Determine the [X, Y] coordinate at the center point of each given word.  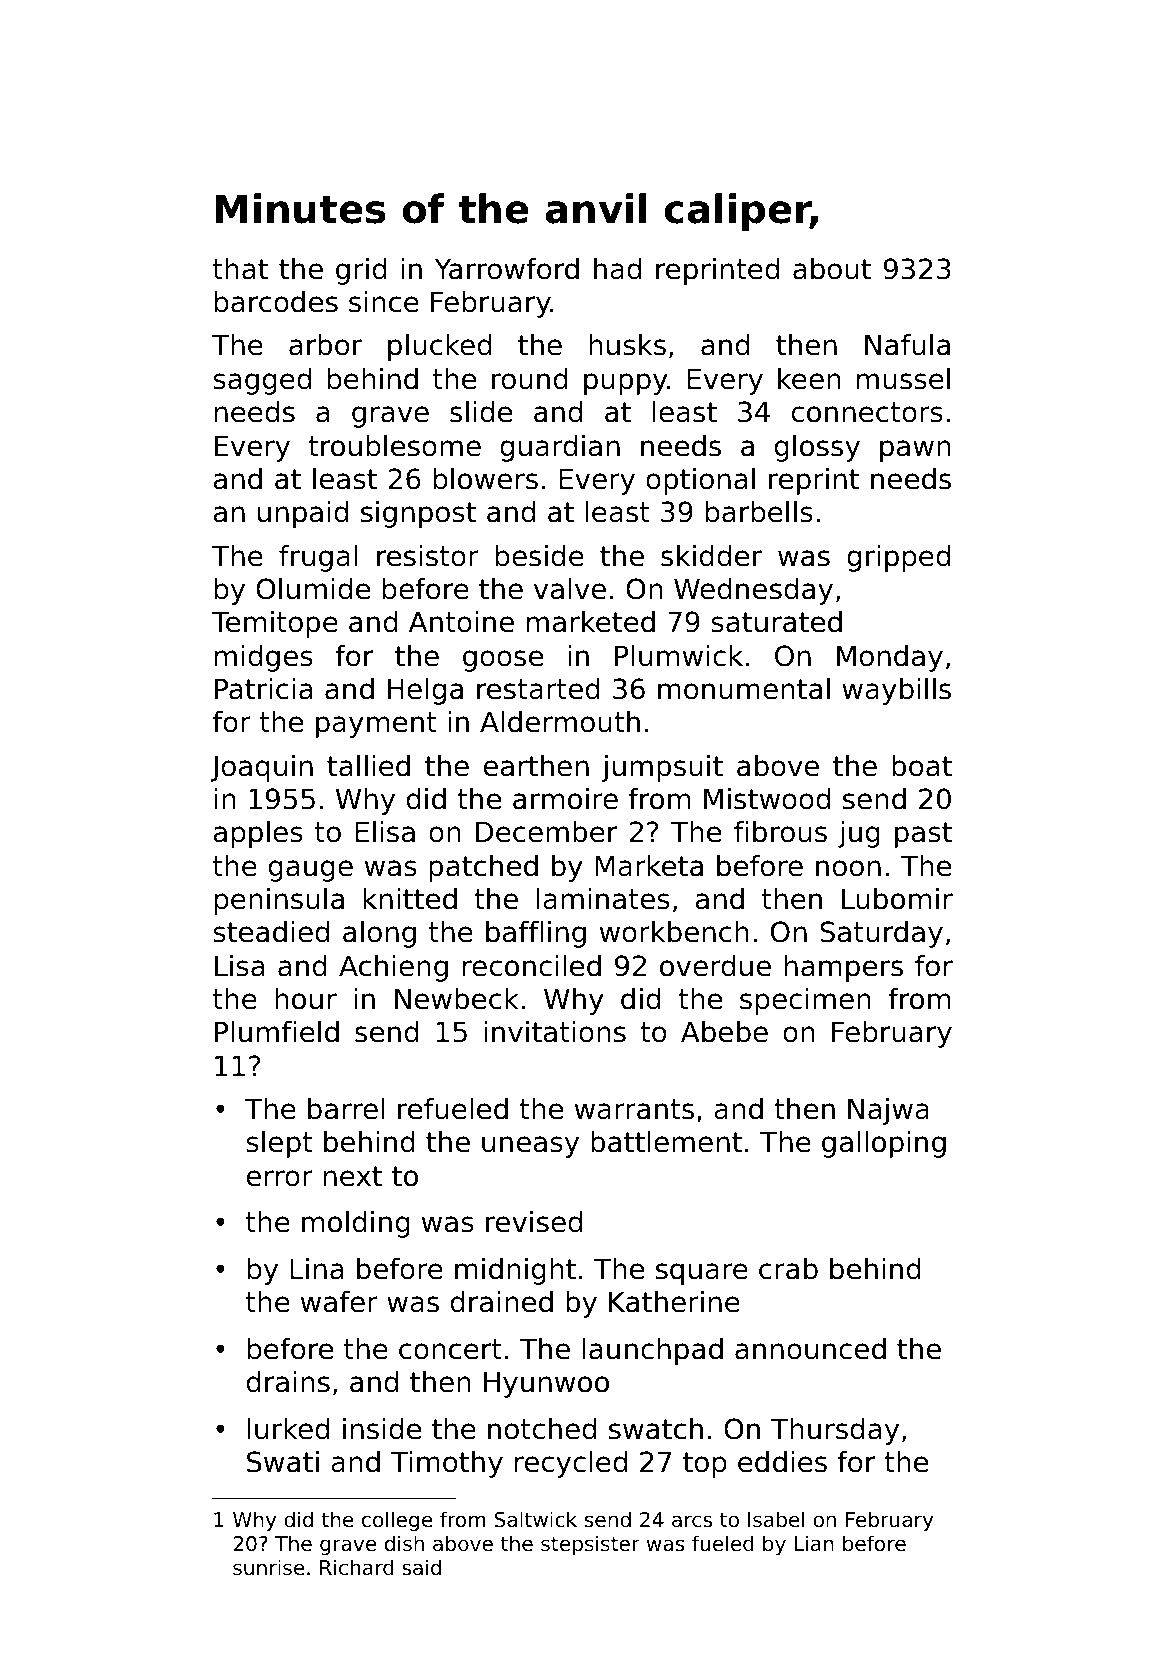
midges [264, 658]
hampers [844, 968]
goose [503, 661]
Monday [890, 658]
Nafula [907, 345]
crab [788, 1269]
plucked [440, 347]
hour [306, 999]
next [353, 1176]
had [617, 269]
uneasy [530, 1147]
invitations [555, 1032]
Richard [357, 1567]
